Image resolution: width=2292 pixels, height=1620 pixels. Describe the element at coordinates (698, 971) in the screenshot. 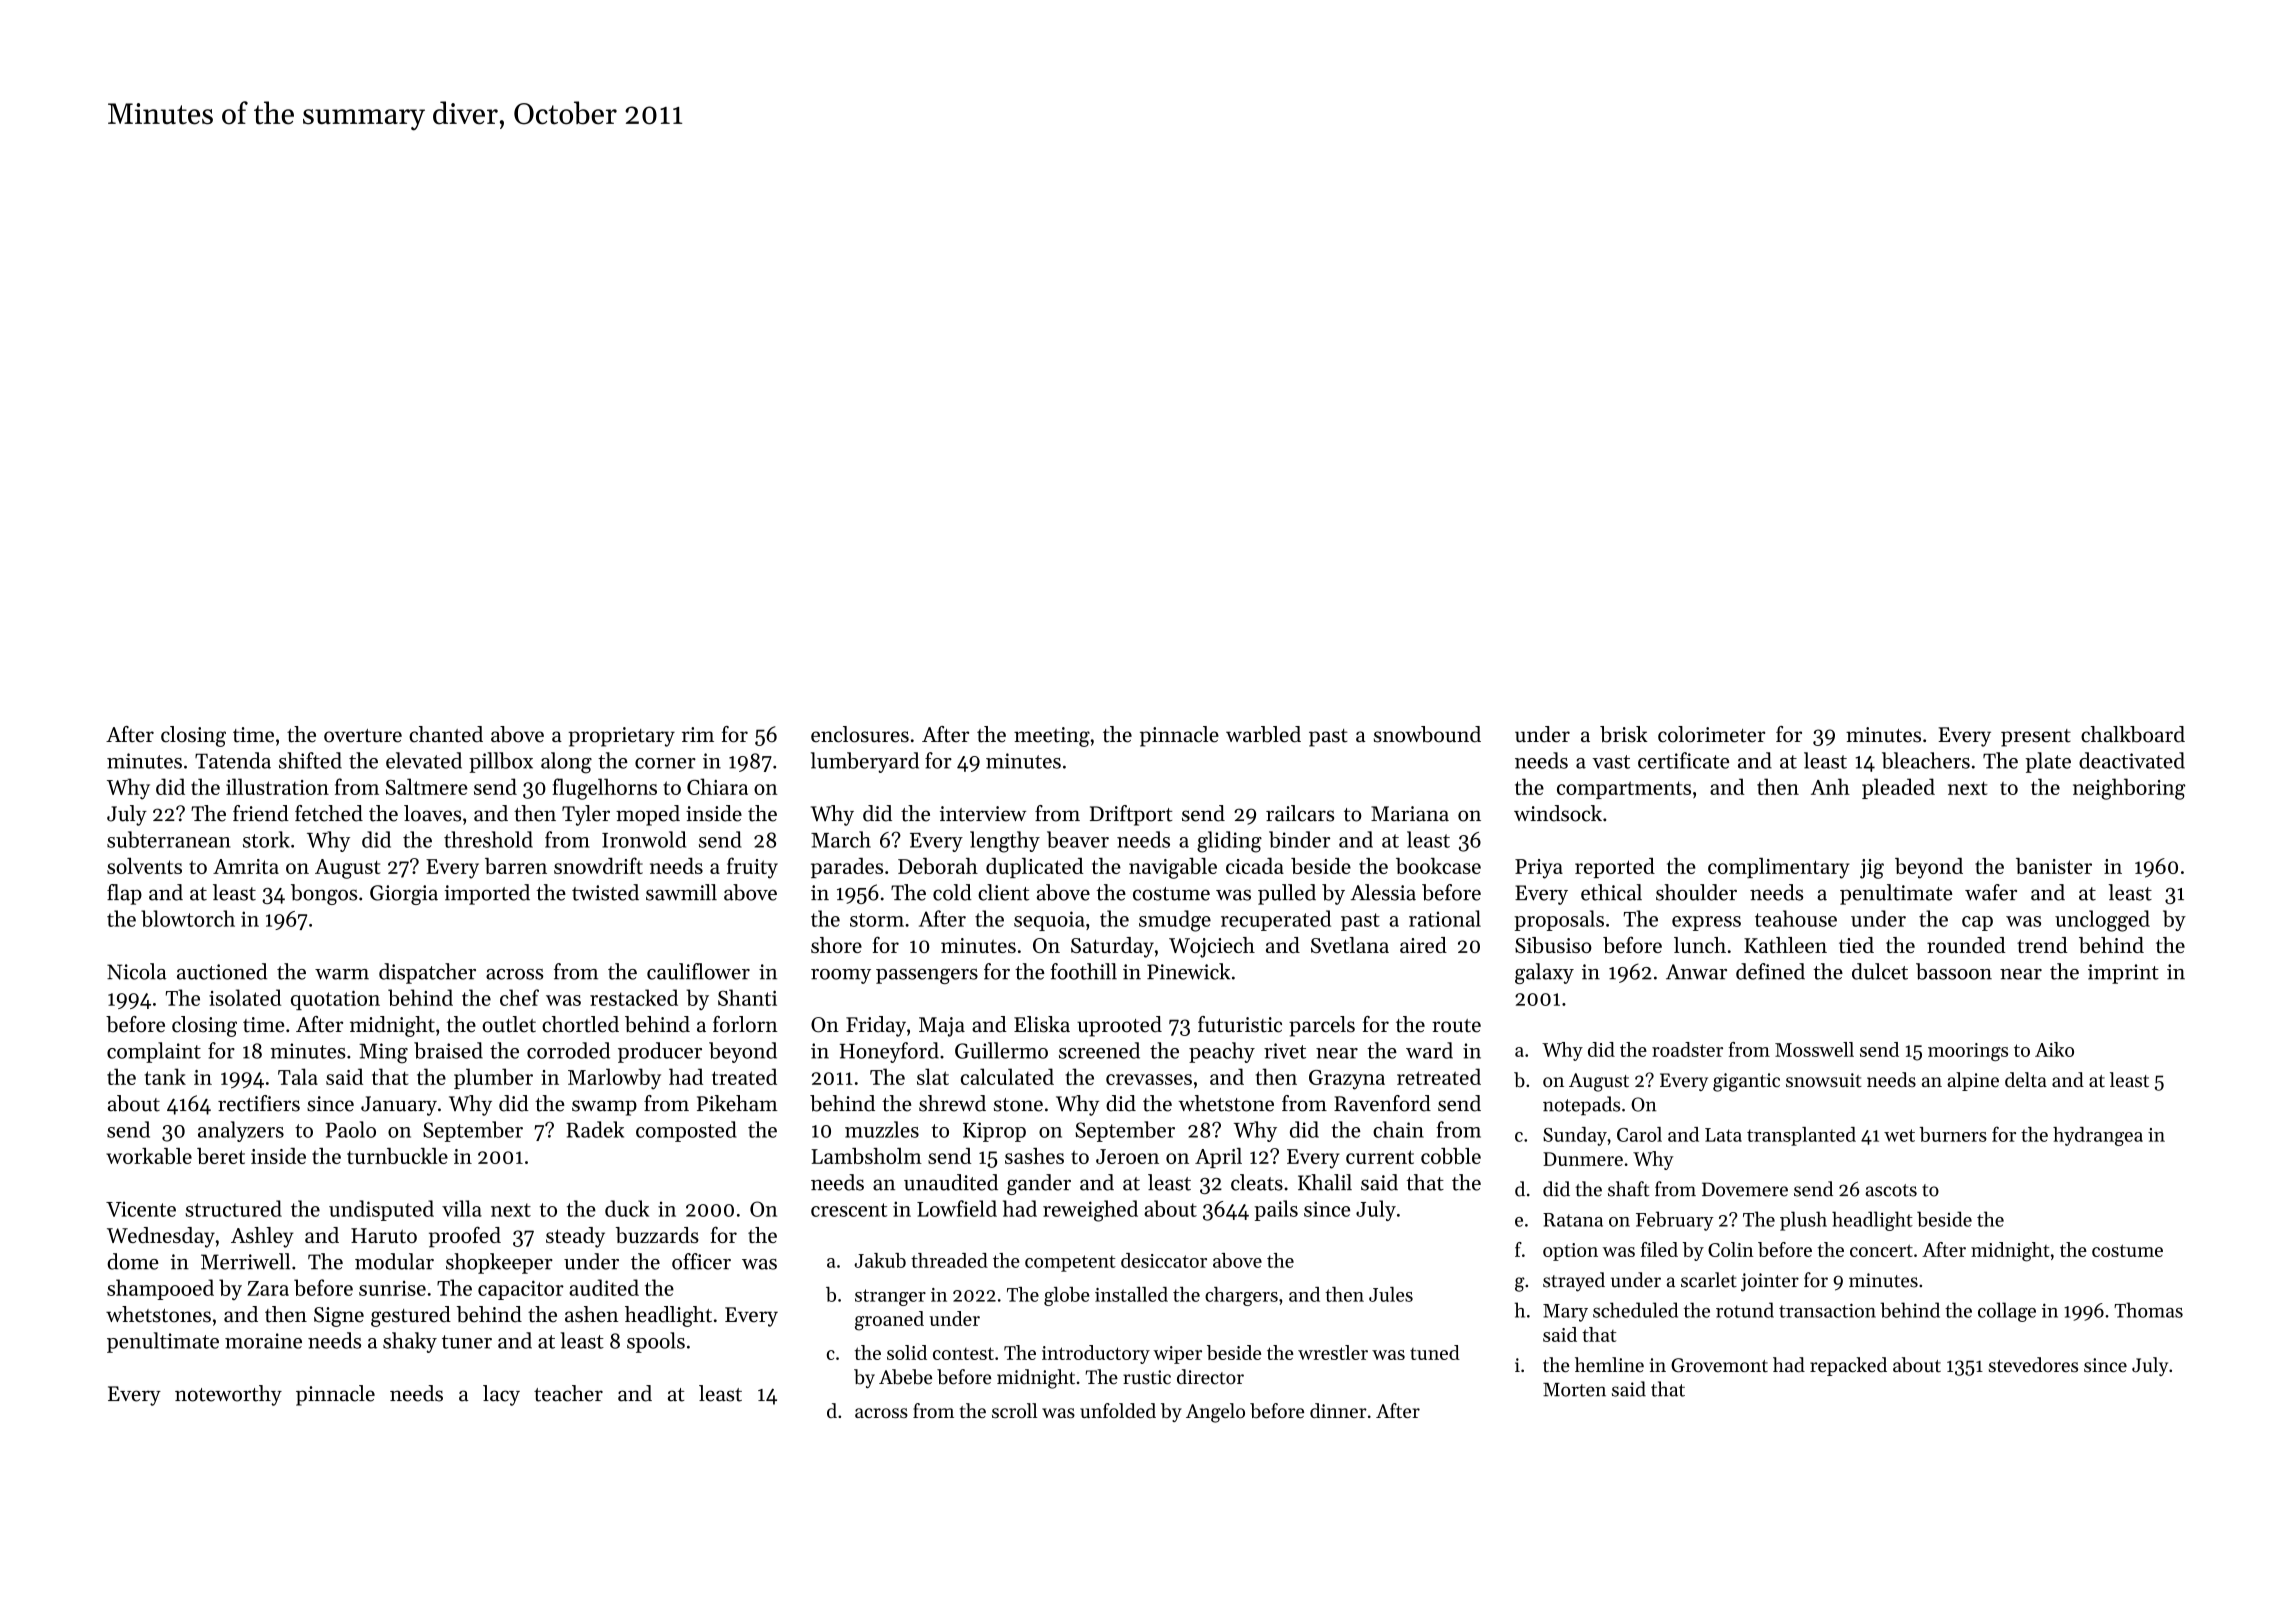

I see `cauliflower` at that location.
